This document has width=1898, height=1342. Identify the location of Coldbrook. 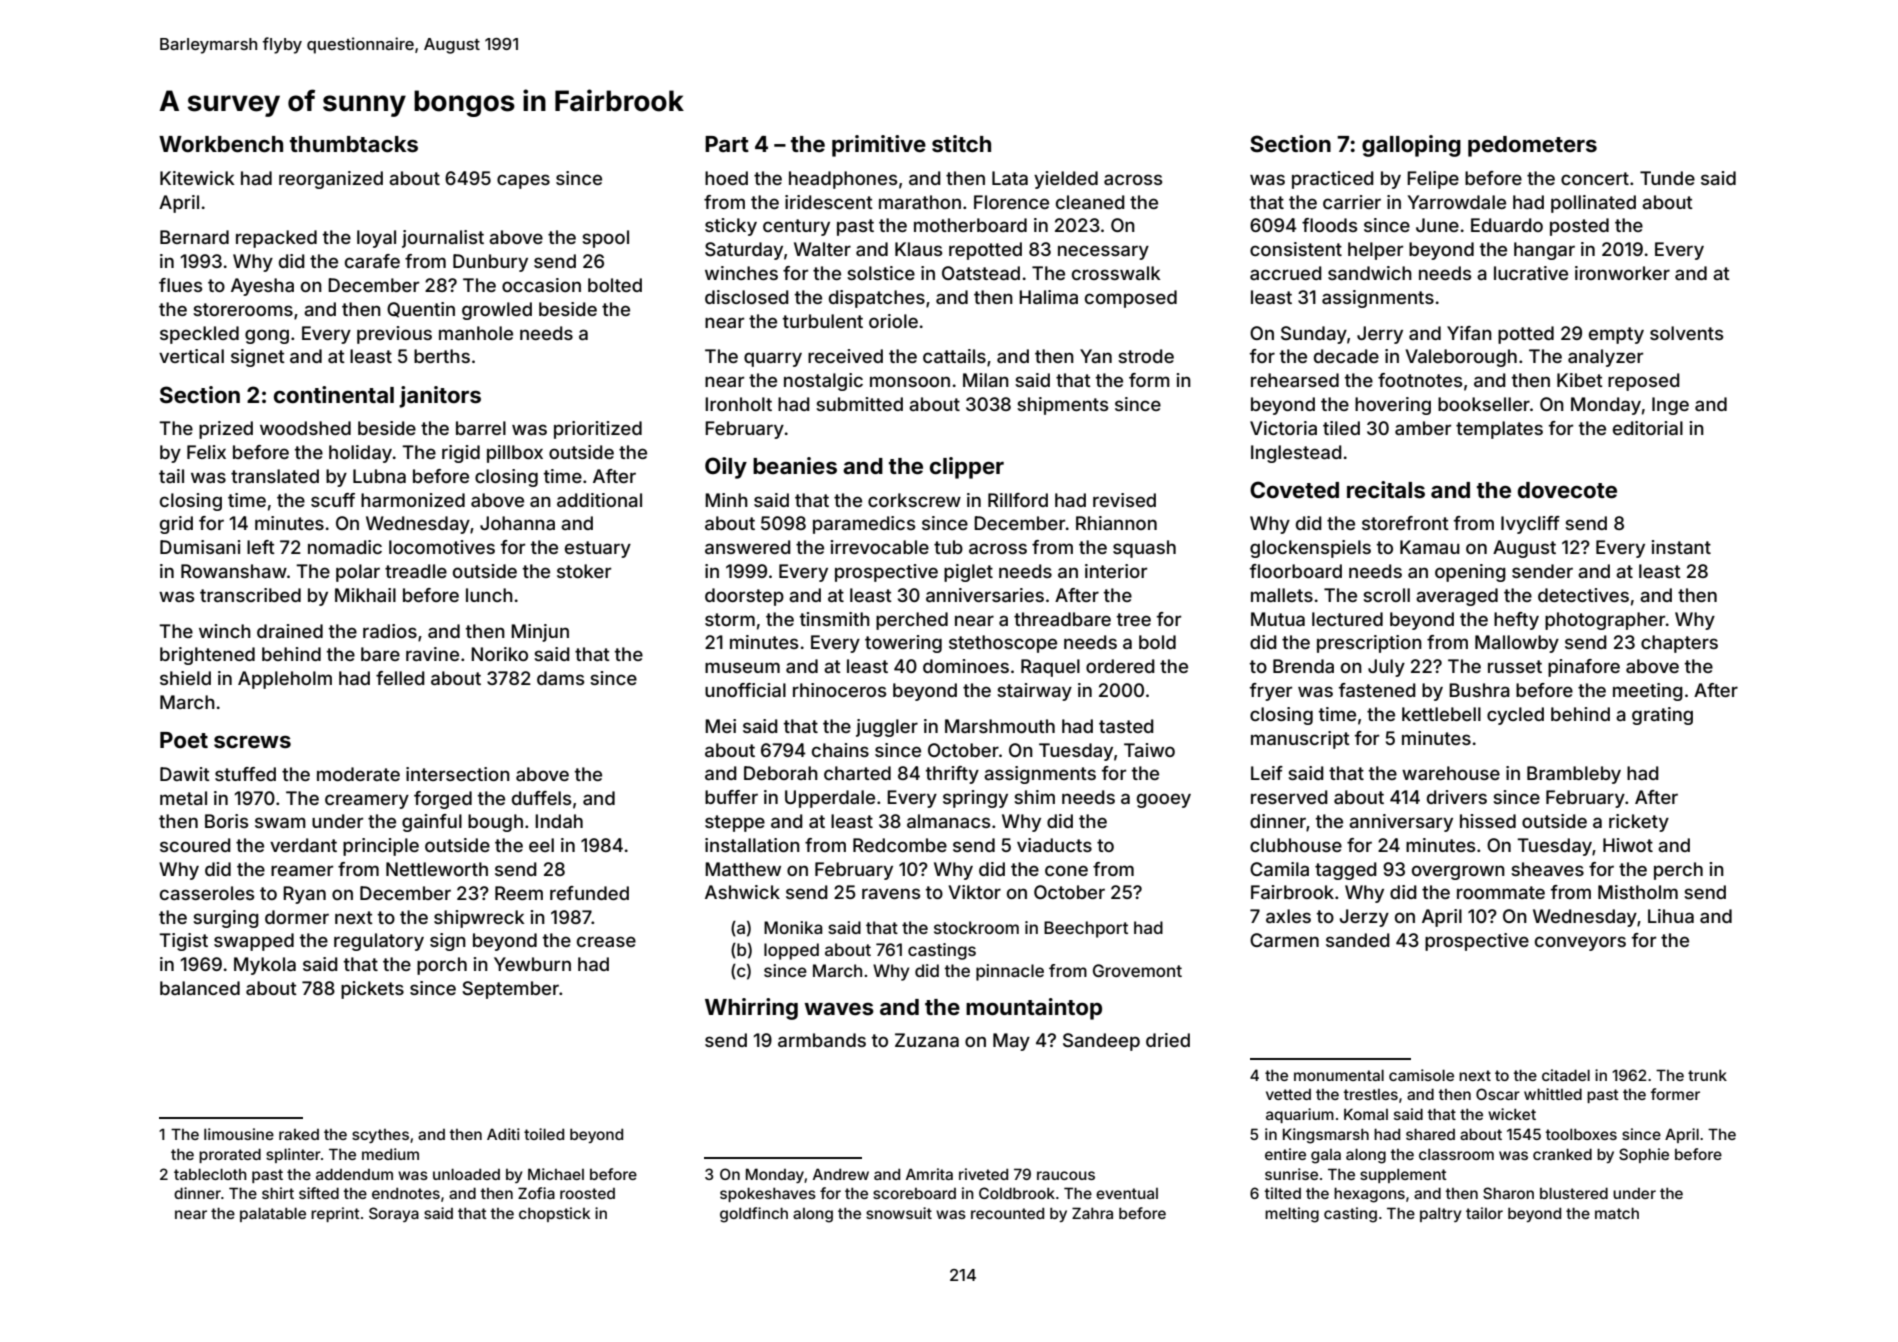
(1017, 1193).
